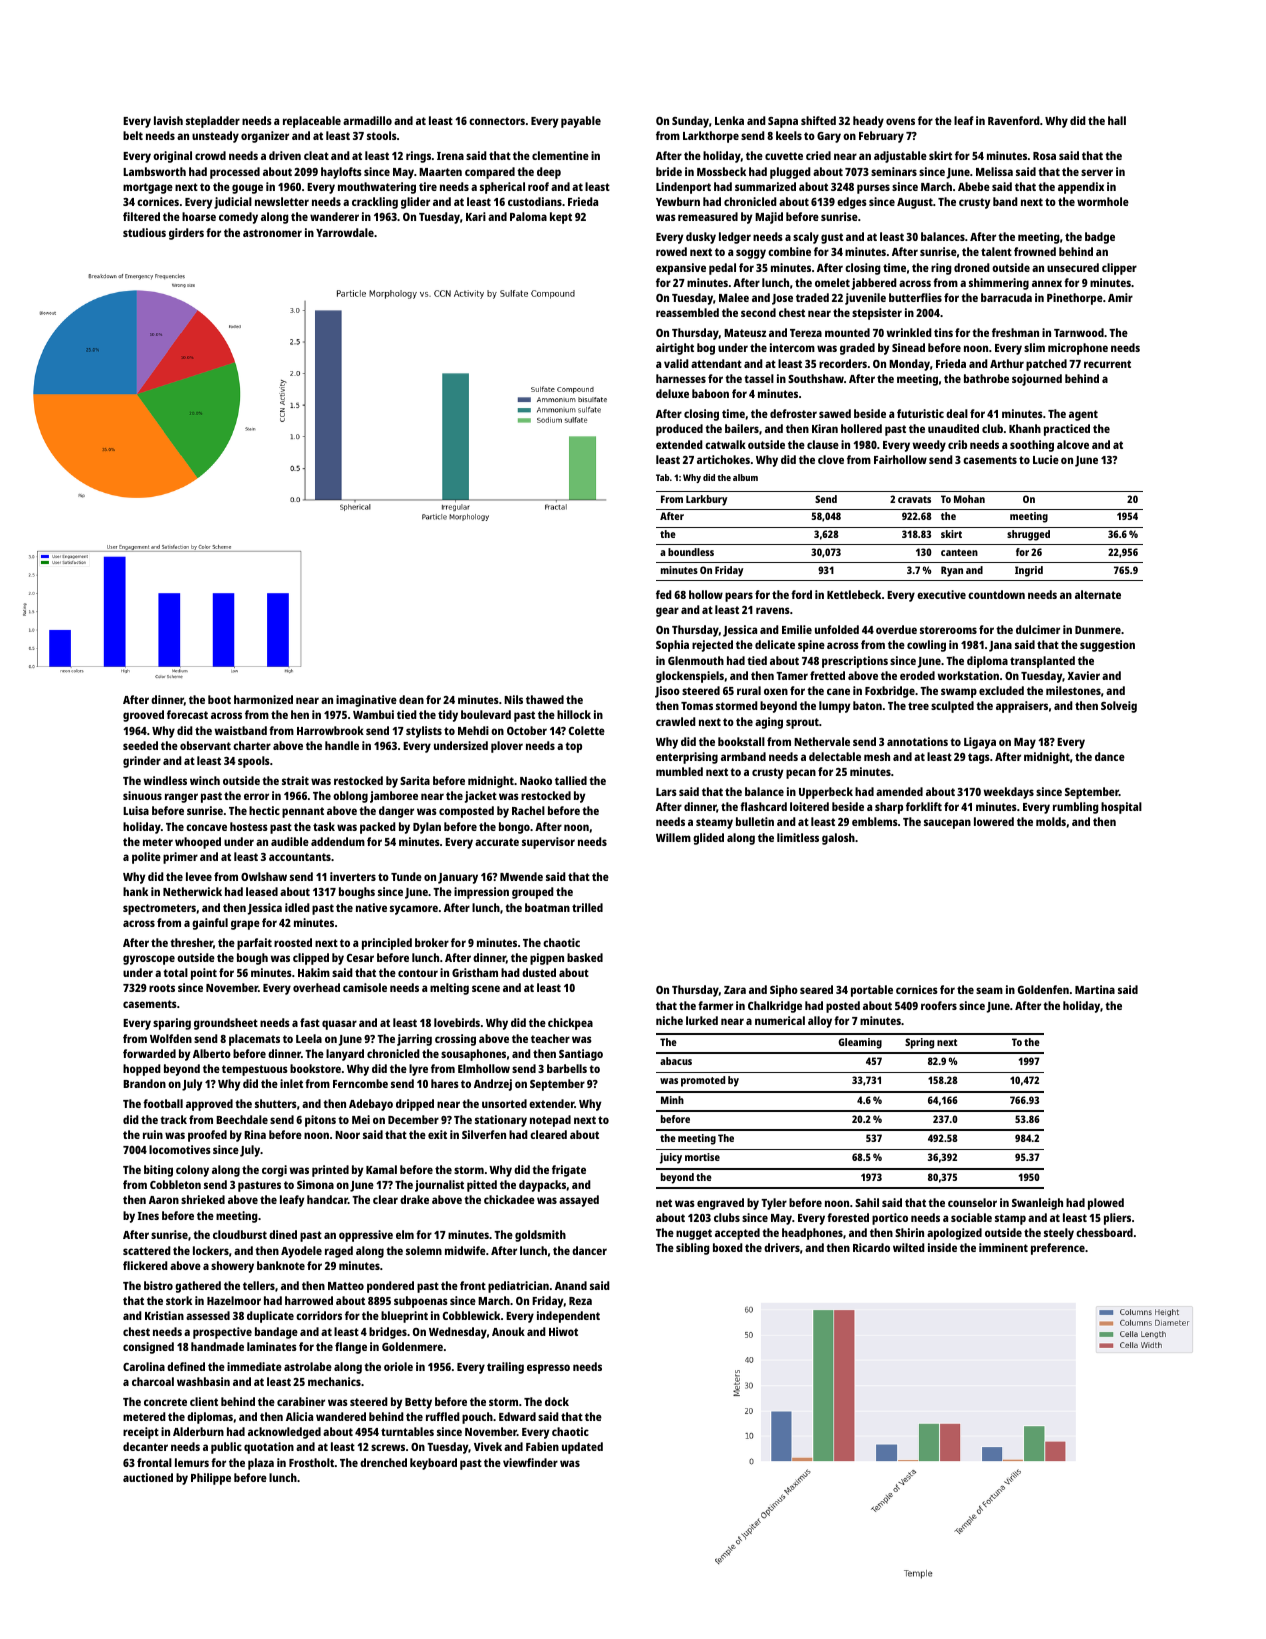 The height and width of the page is (1639, 1266). I want to click on Lindenport, so click(683, 188).
